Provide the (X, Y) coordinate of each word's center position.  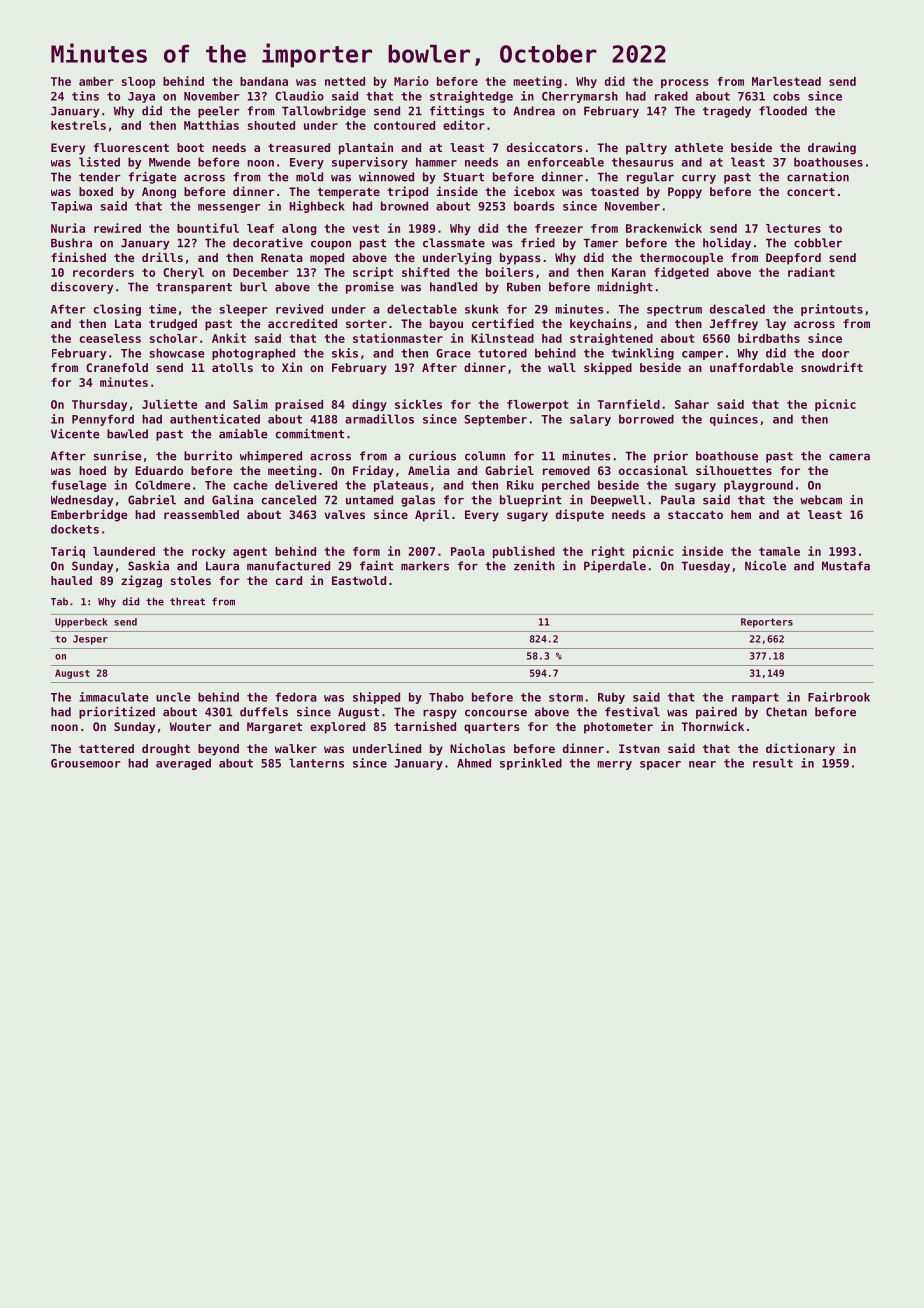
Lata (128, 323)
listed (99, 162)
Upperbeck (81, 623)
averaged (183, 764)
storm (566, 697)
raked (671, 96)
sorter (366, 324)
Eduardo (159, 470)
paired (716, 713)
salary (590, 420)
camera (849, 457)
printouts (832, 310)
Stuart (464, 177)
